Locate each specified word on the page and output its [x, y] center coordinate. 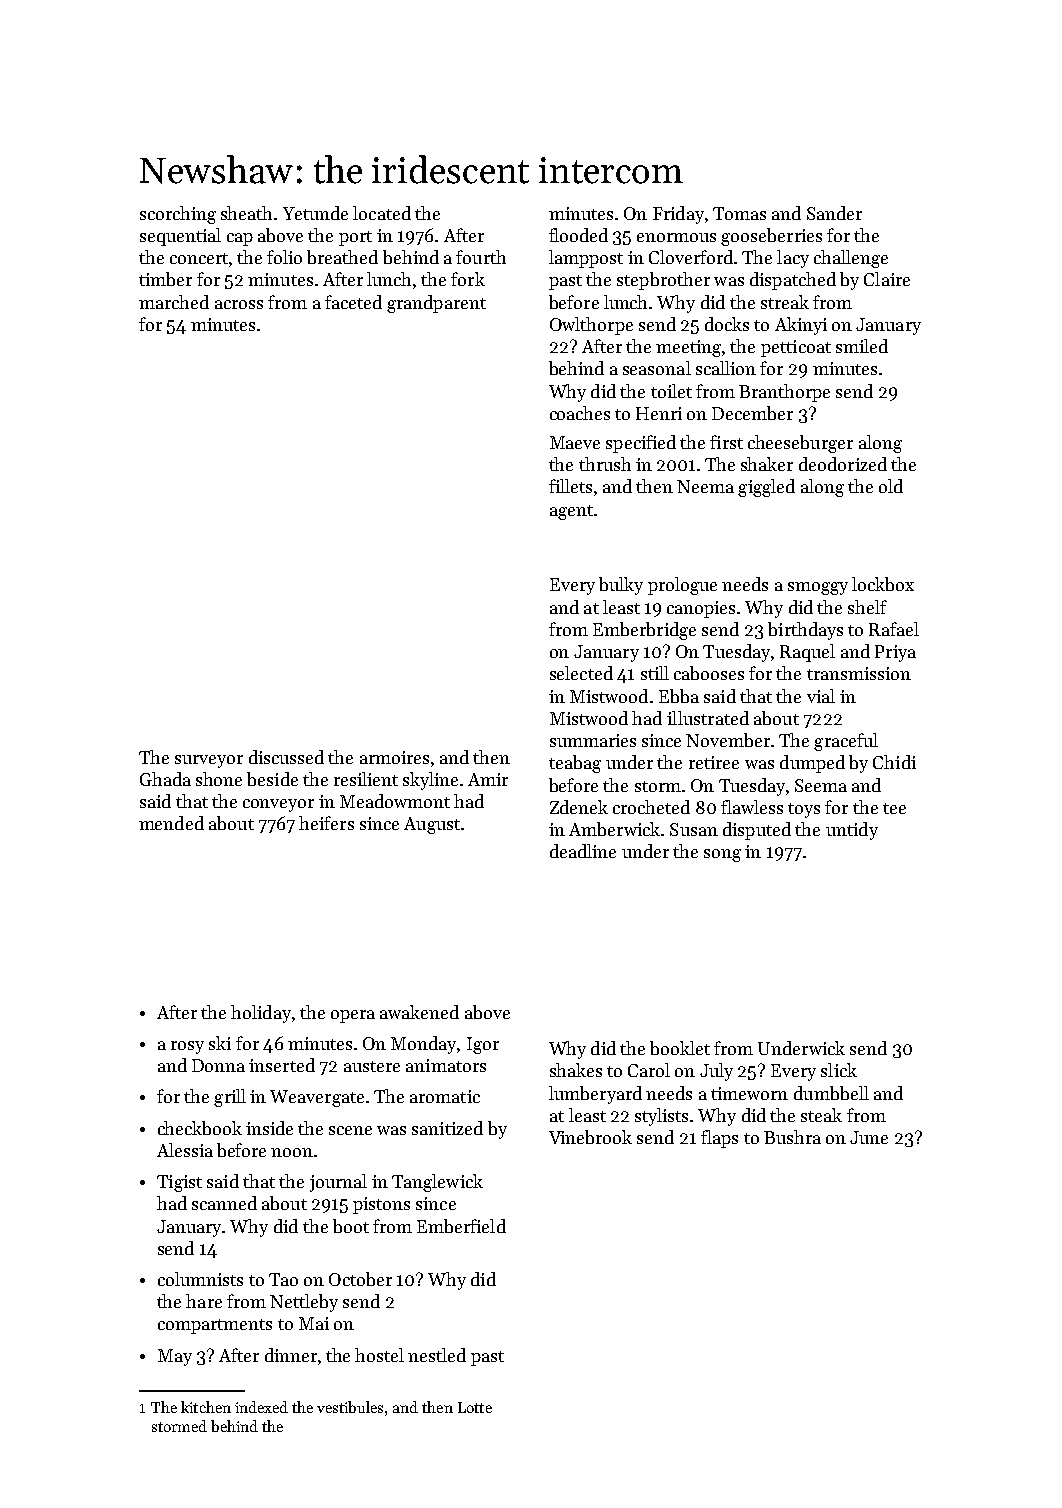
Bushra [792, 1137]
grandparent [436, 304]
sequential [180, 237]
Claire [887, 279]
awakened [419, 1012]
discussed [286, 757]
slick [839, 1070]
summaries [593, 740]
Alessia [185, 1150]
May [175, 1357]
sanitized [447, 1128]
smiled [862, 346]
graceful [846, 742]
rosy [187, 1047]
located [382, 213]
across [239, 304]
